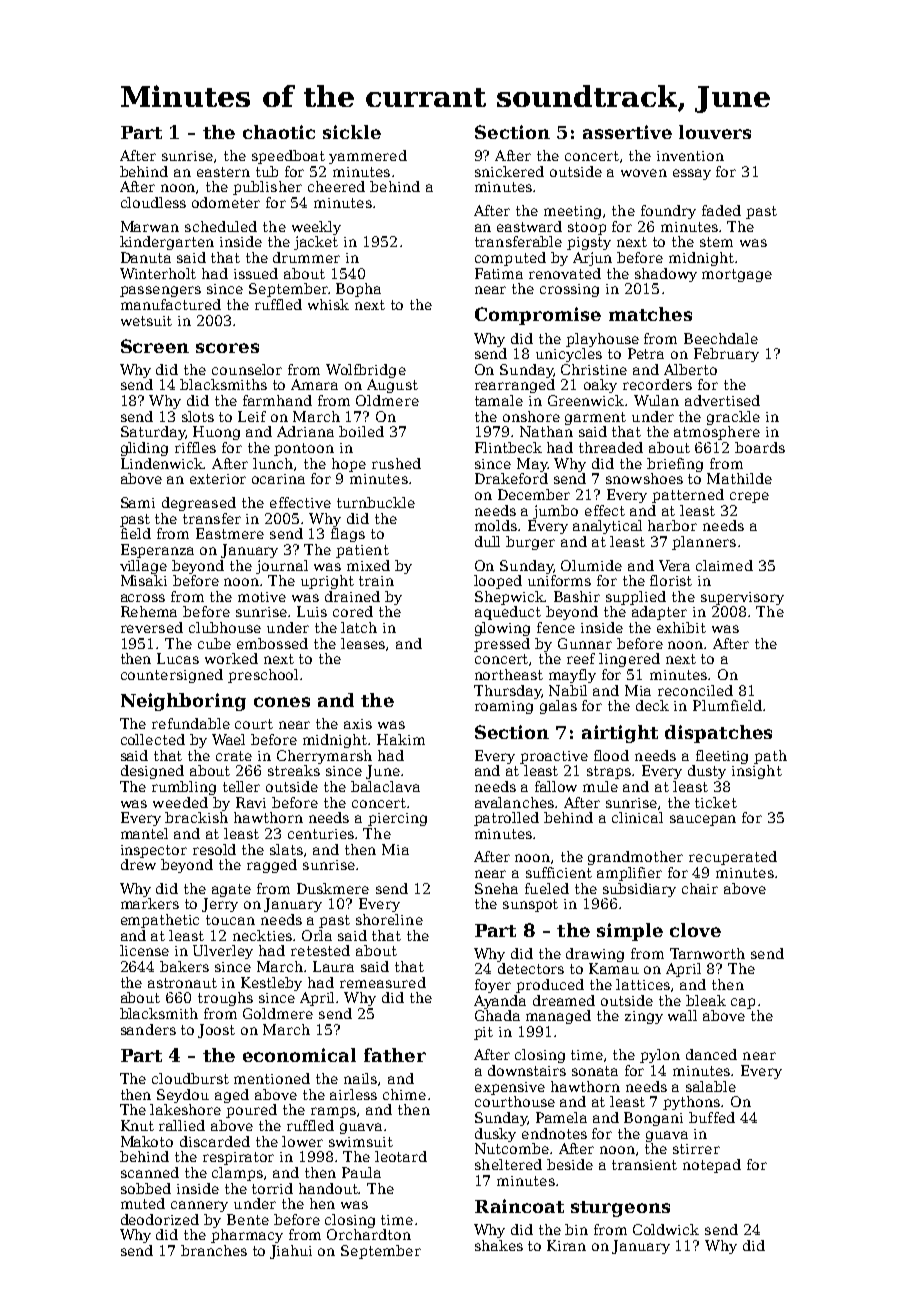  I want to click on streaks, so click(294, 770).
